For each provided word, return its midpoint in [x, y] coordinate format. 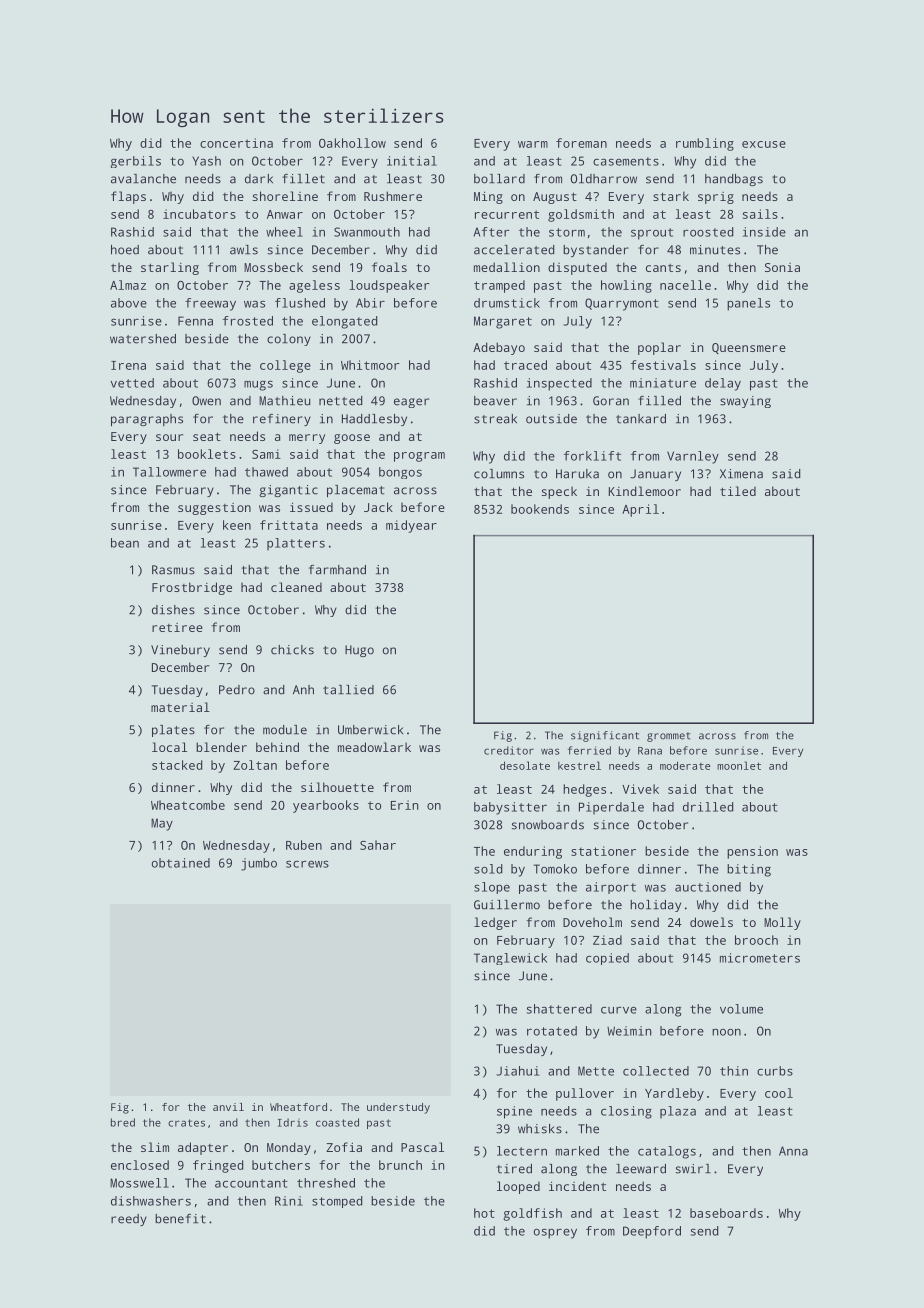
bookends [540, 509]
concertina [236, 143]
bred [123, 1122]
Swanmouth [367, 232]
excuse [764, 144]
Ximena [741, 474]
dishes [173, 610]
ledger [495, 923]
